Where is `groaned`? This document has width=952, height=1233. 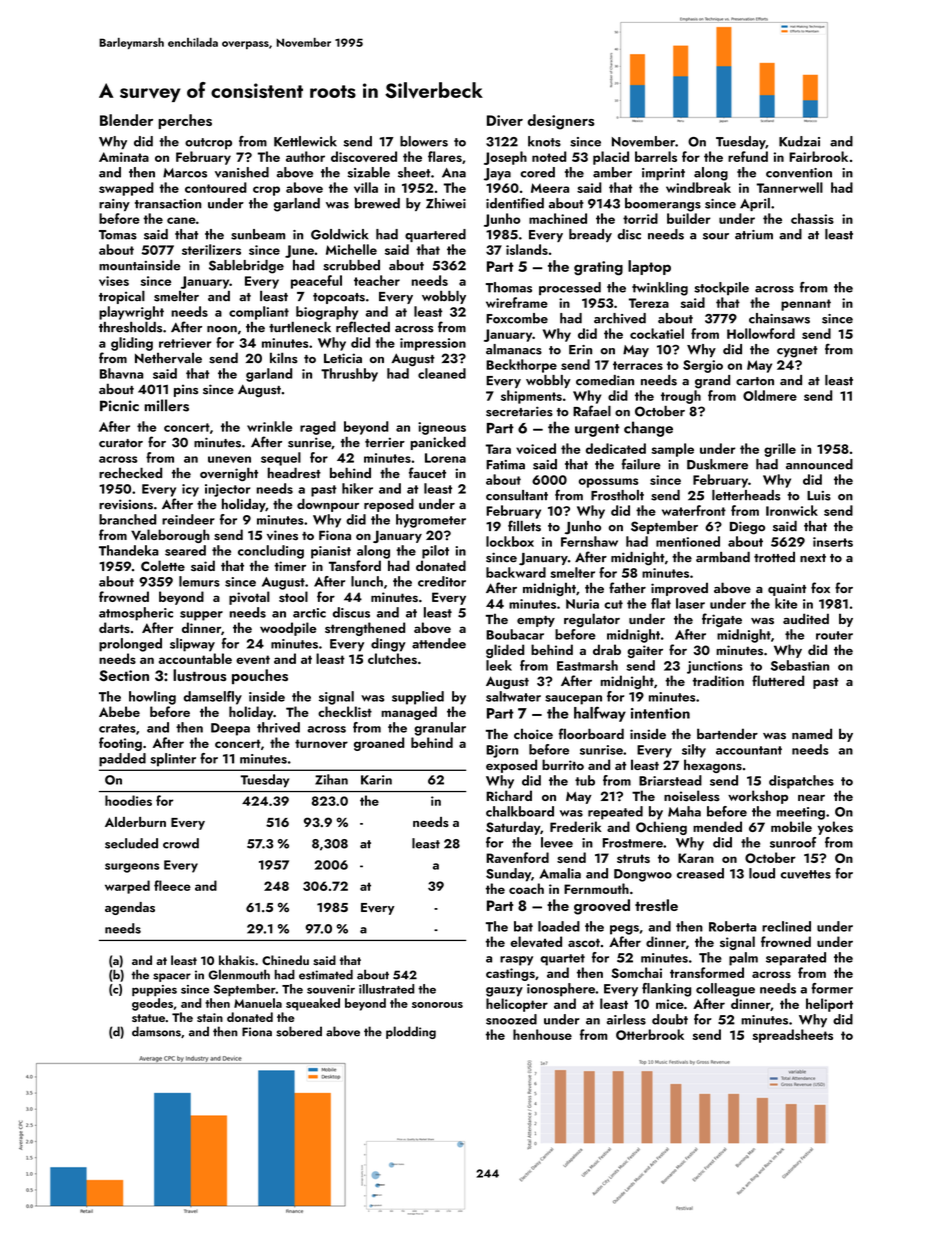
groaned is located at coordinates (379, 744).
